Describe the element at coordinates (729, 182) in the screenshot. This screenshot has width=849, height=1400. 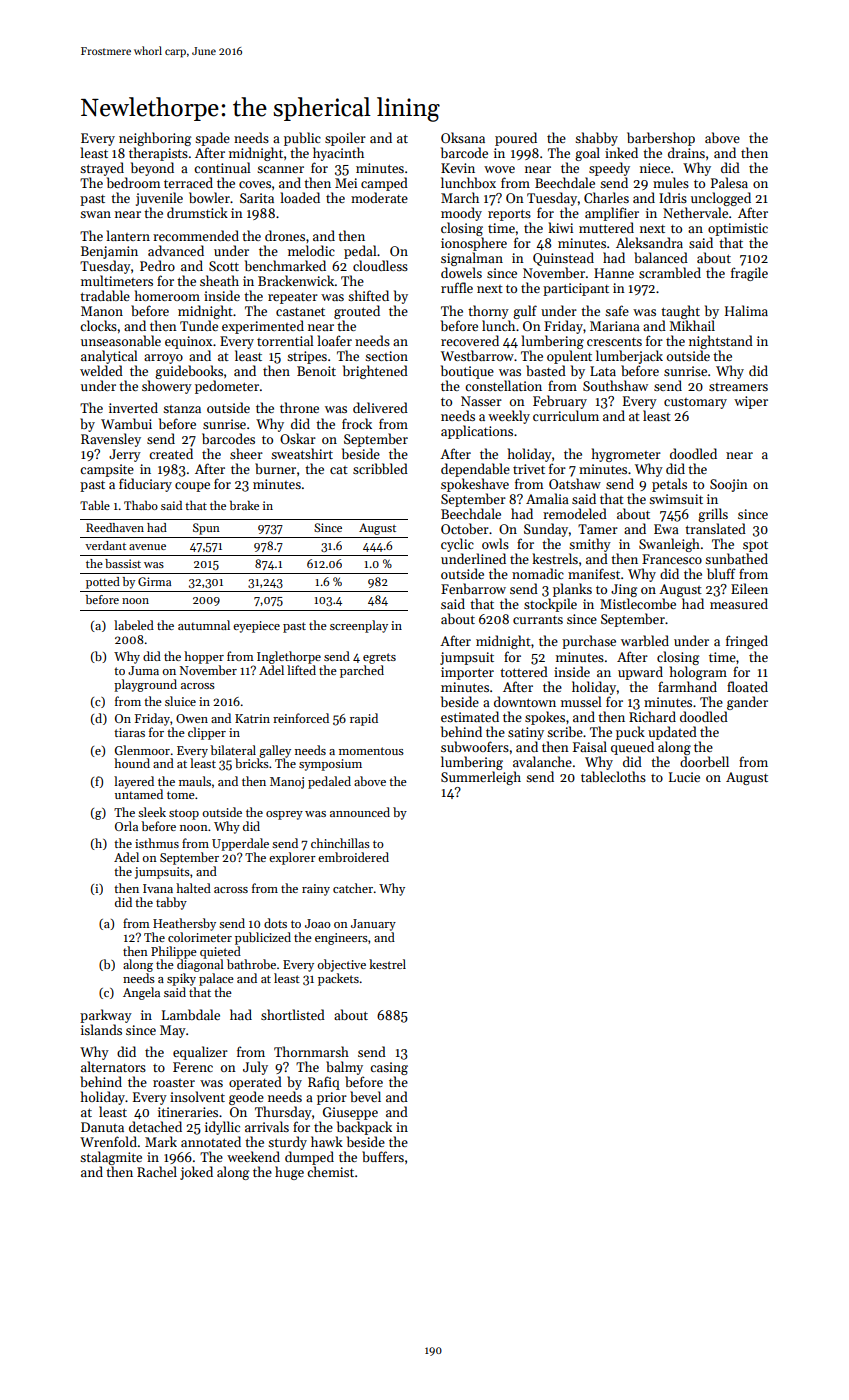
I see `Palesa` at that location.
